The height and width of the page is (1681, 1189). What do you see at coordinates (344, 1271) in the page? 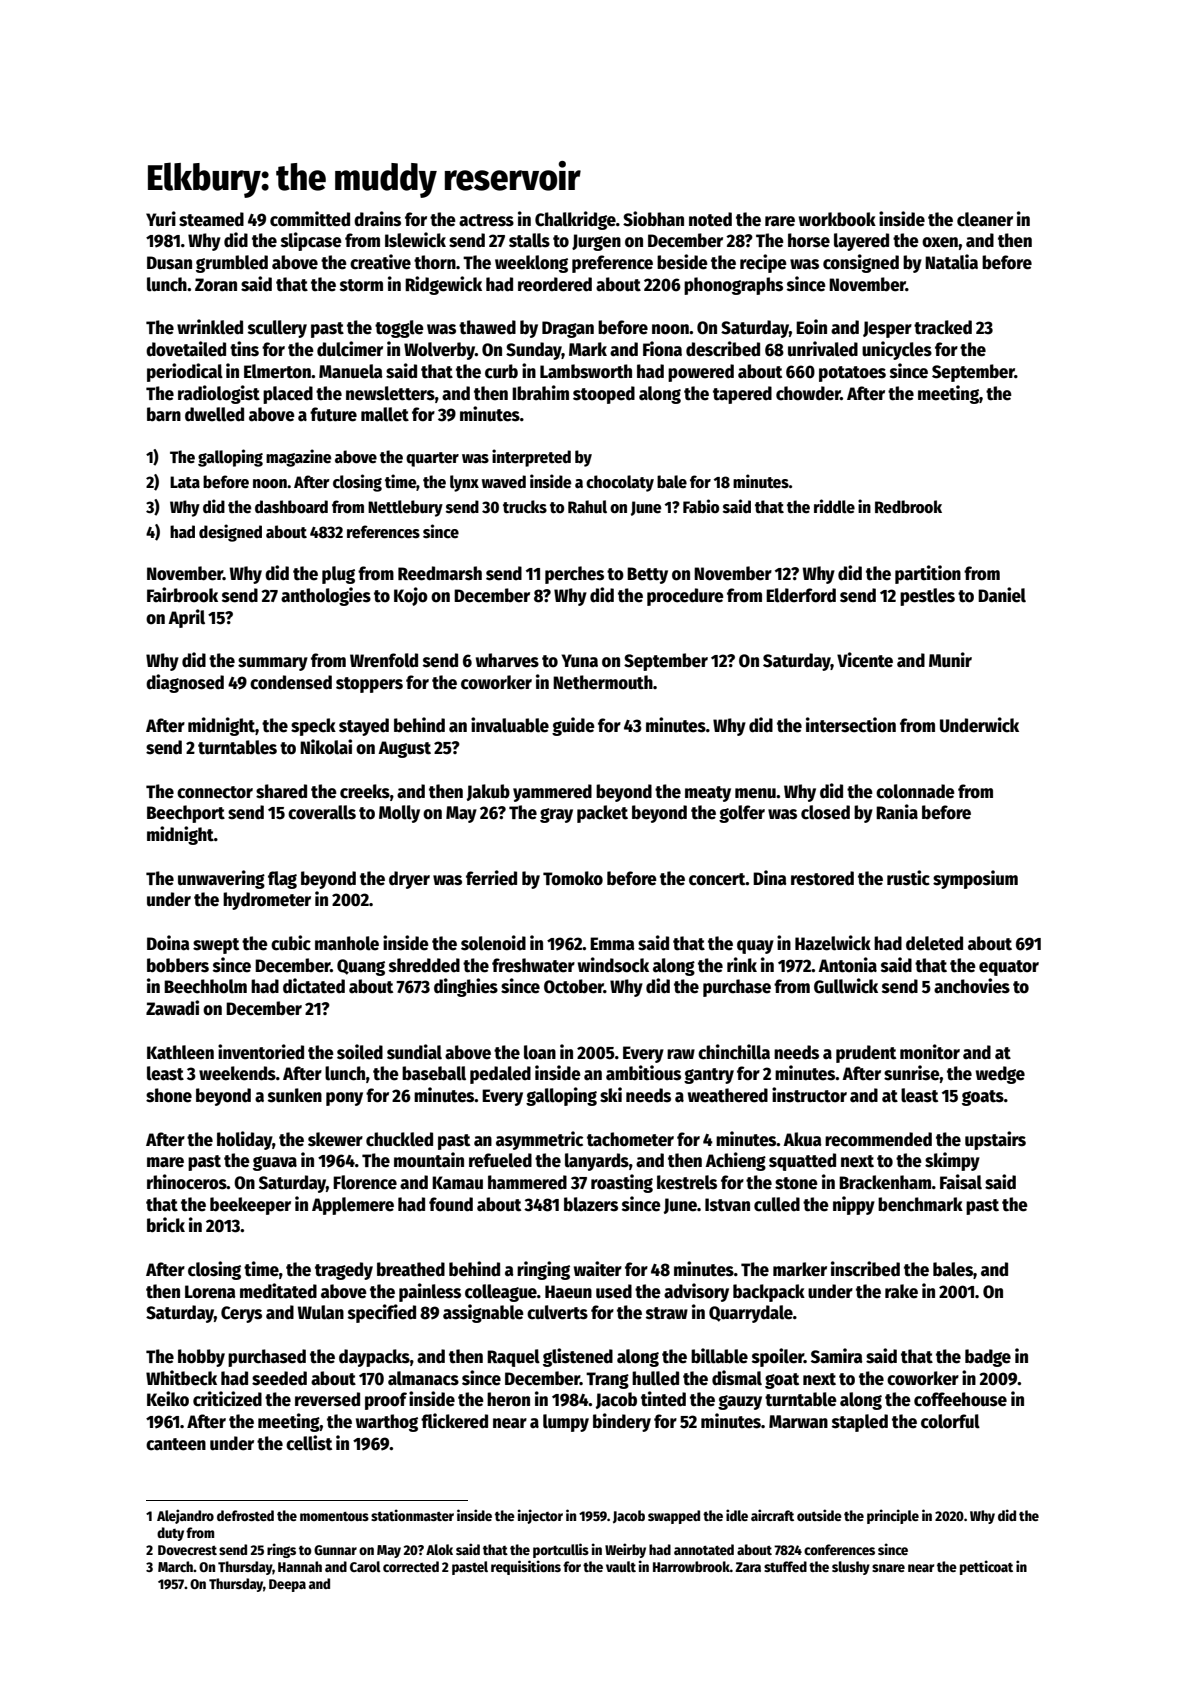
I see `tragedy` at bounding box center [344, 1271].
